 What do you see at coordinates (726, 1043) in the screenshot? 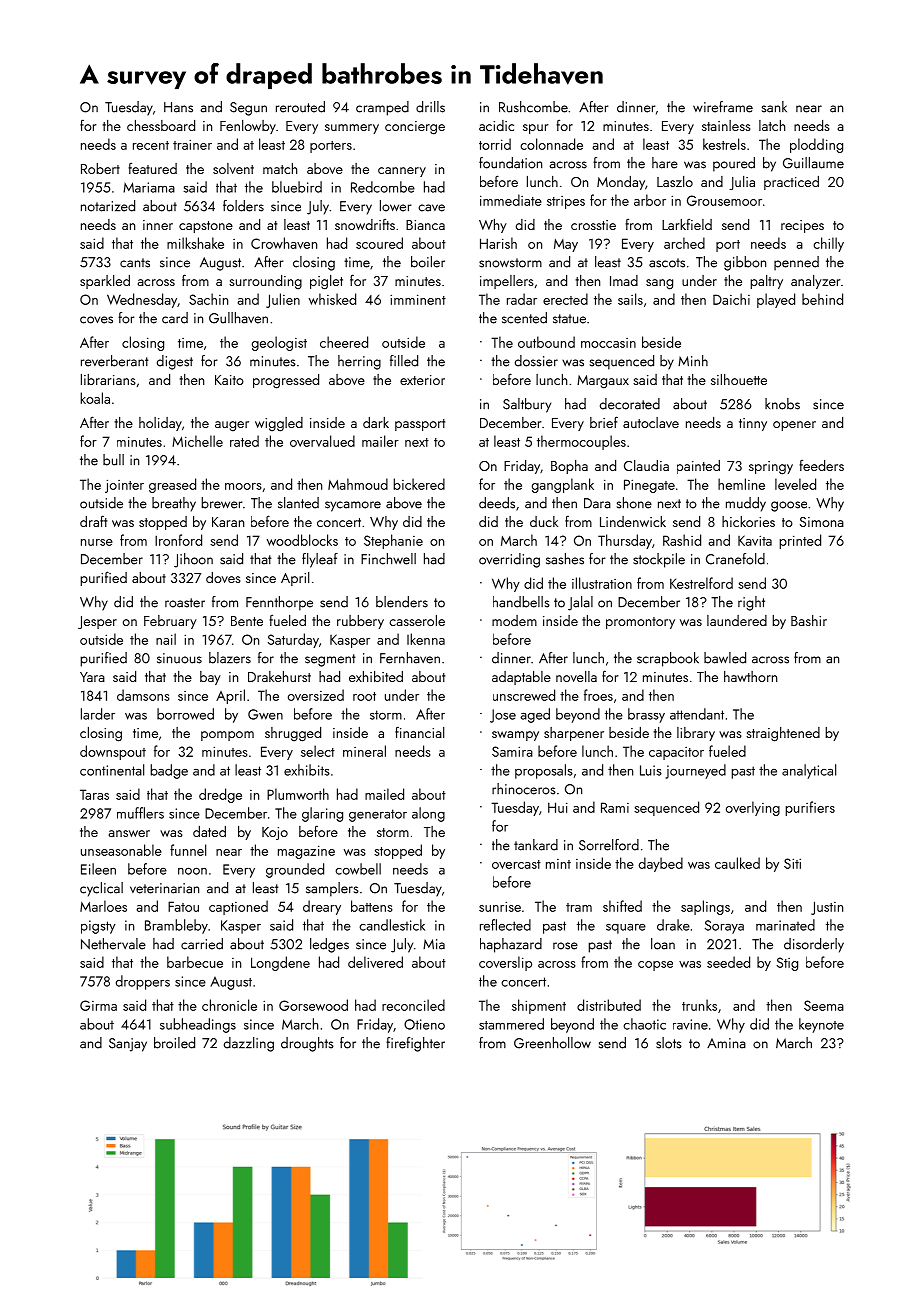
I see `Amina` at bounding box center [726, 1043].
